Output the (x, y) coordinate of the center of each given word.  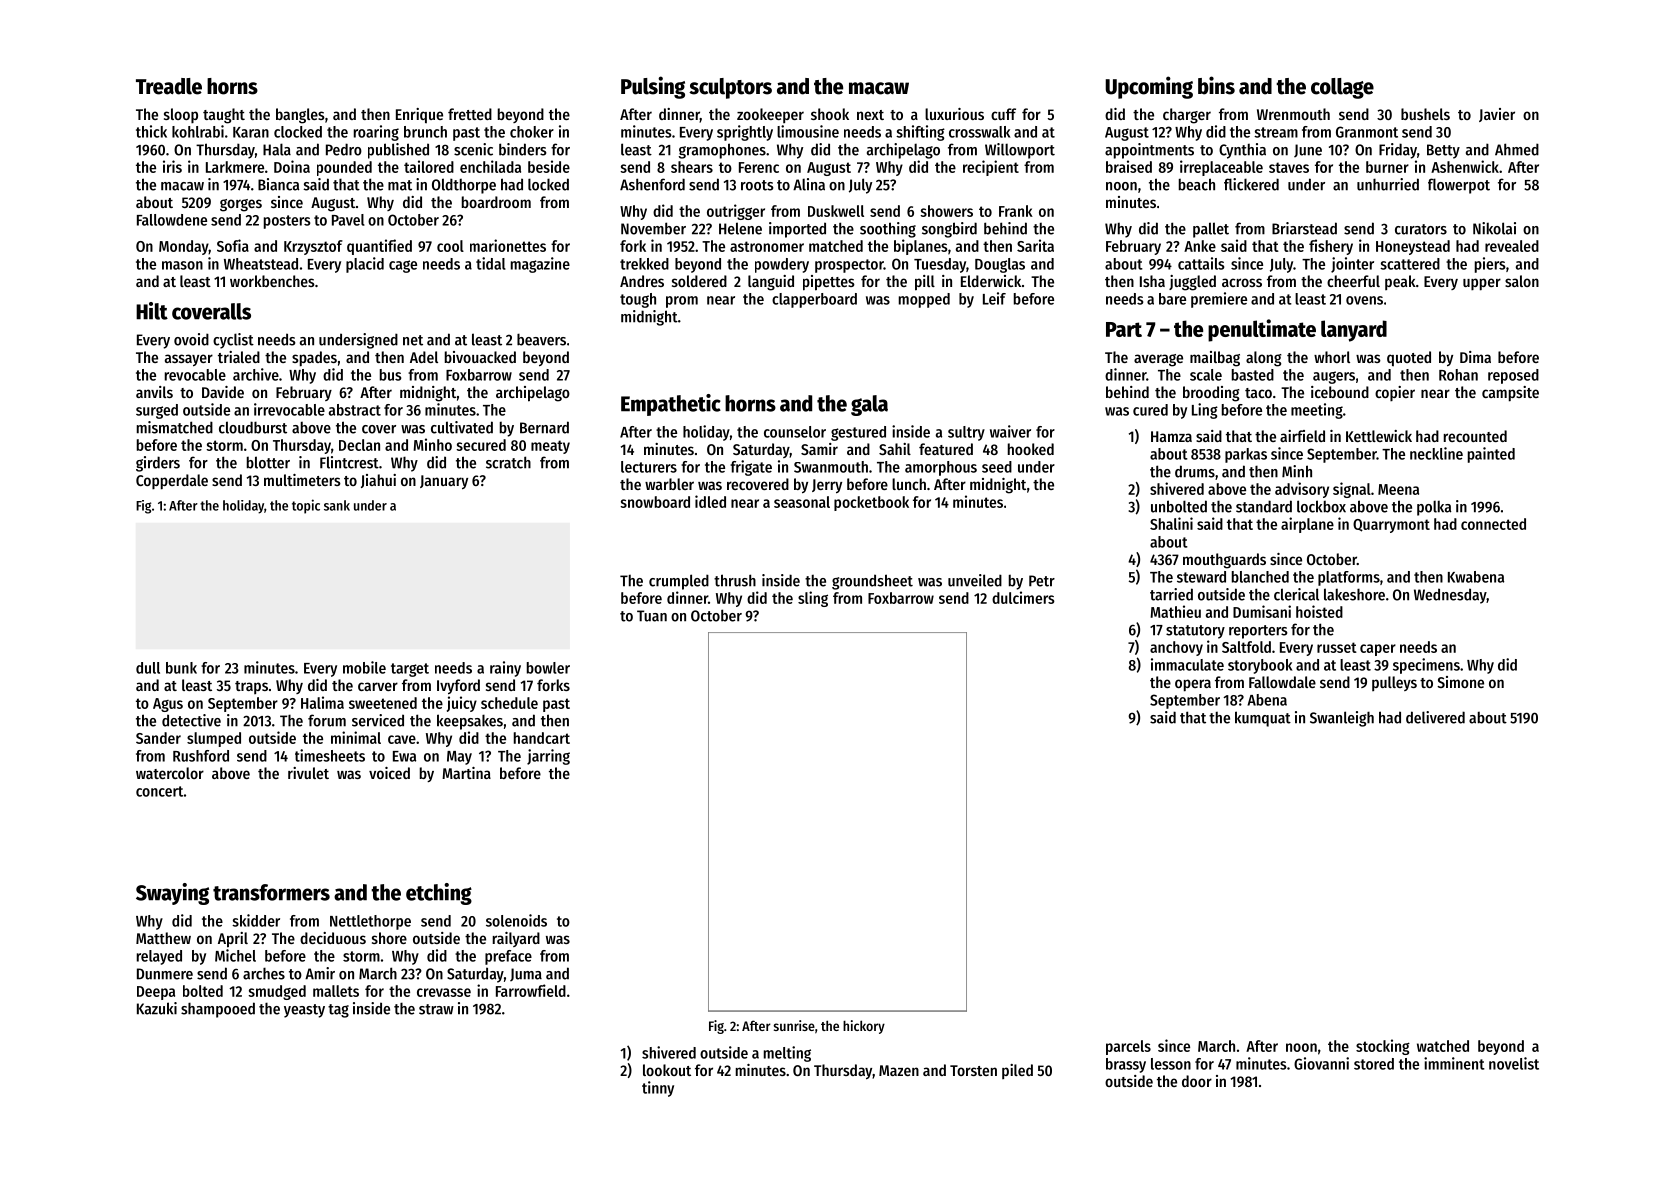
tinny (658, 1089)
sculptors (730, 88)
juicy (462, 704)
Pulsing (653, 87)
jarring (548, 757)
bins (1216, 85)
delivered (1435, 717)
